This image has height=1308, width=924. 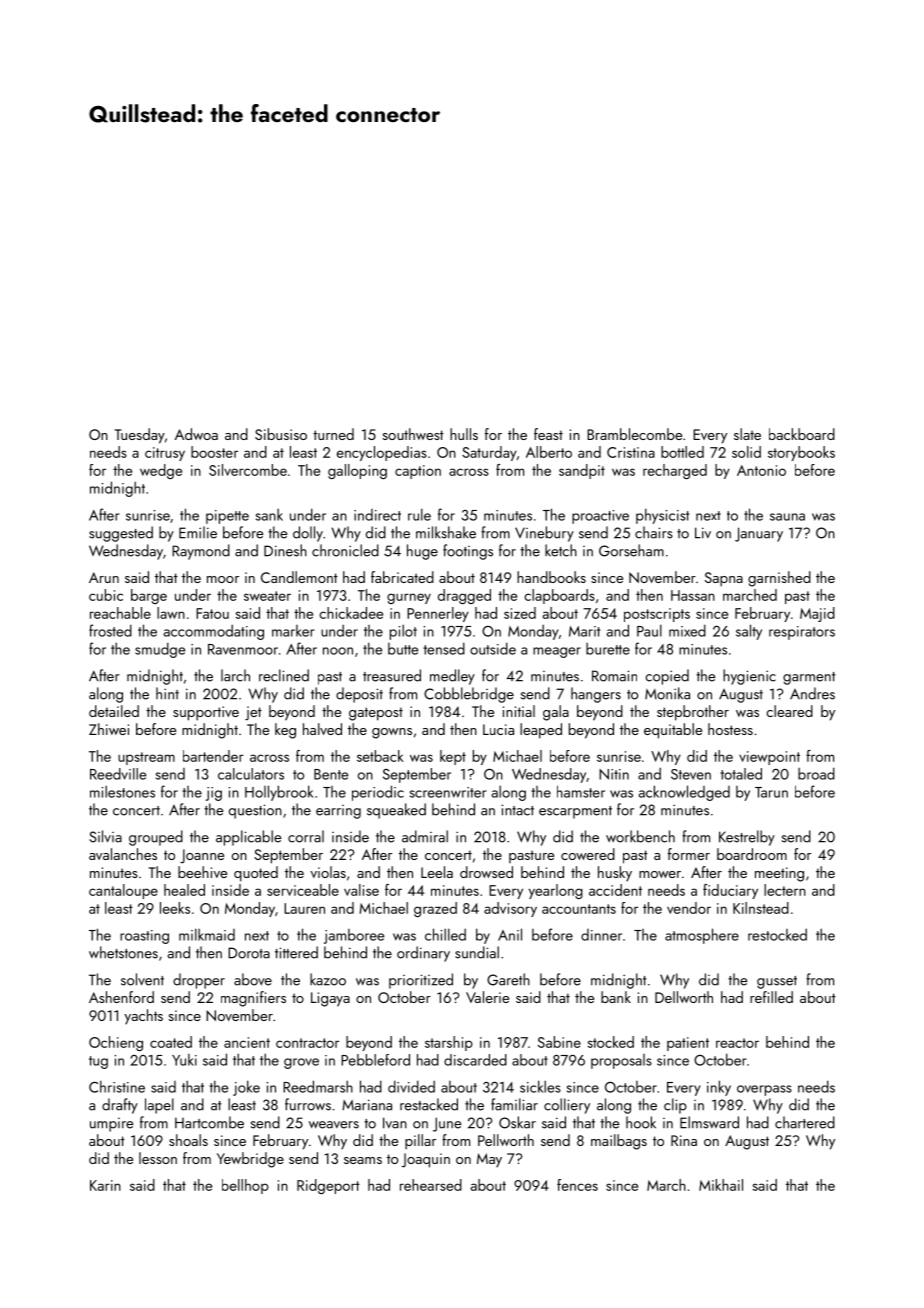 I want to click on Vinebury, so click(x=544, y=534).
